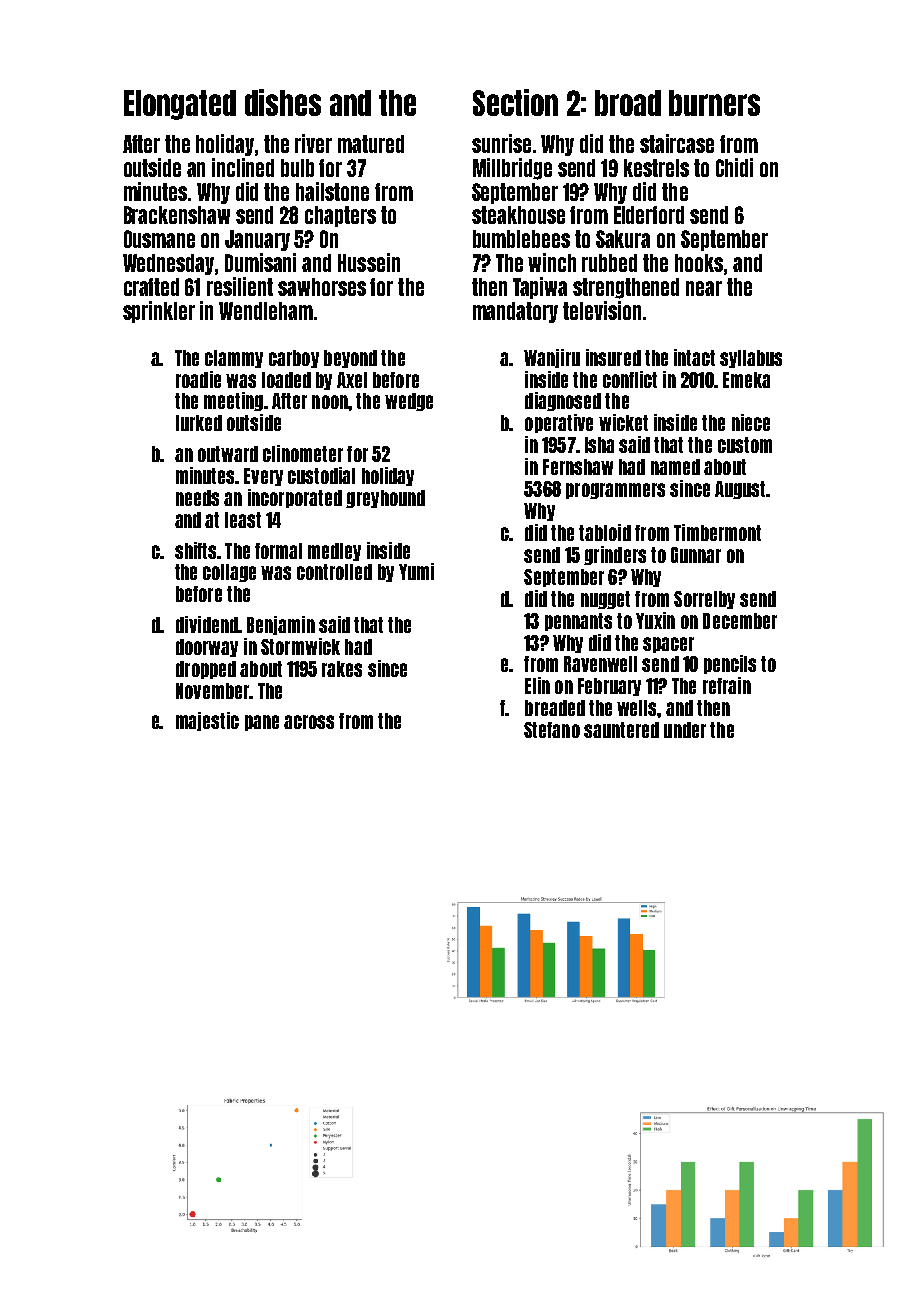 This screenshot has width=908, height=1316. I want to click on matured, so click(371, 144).
